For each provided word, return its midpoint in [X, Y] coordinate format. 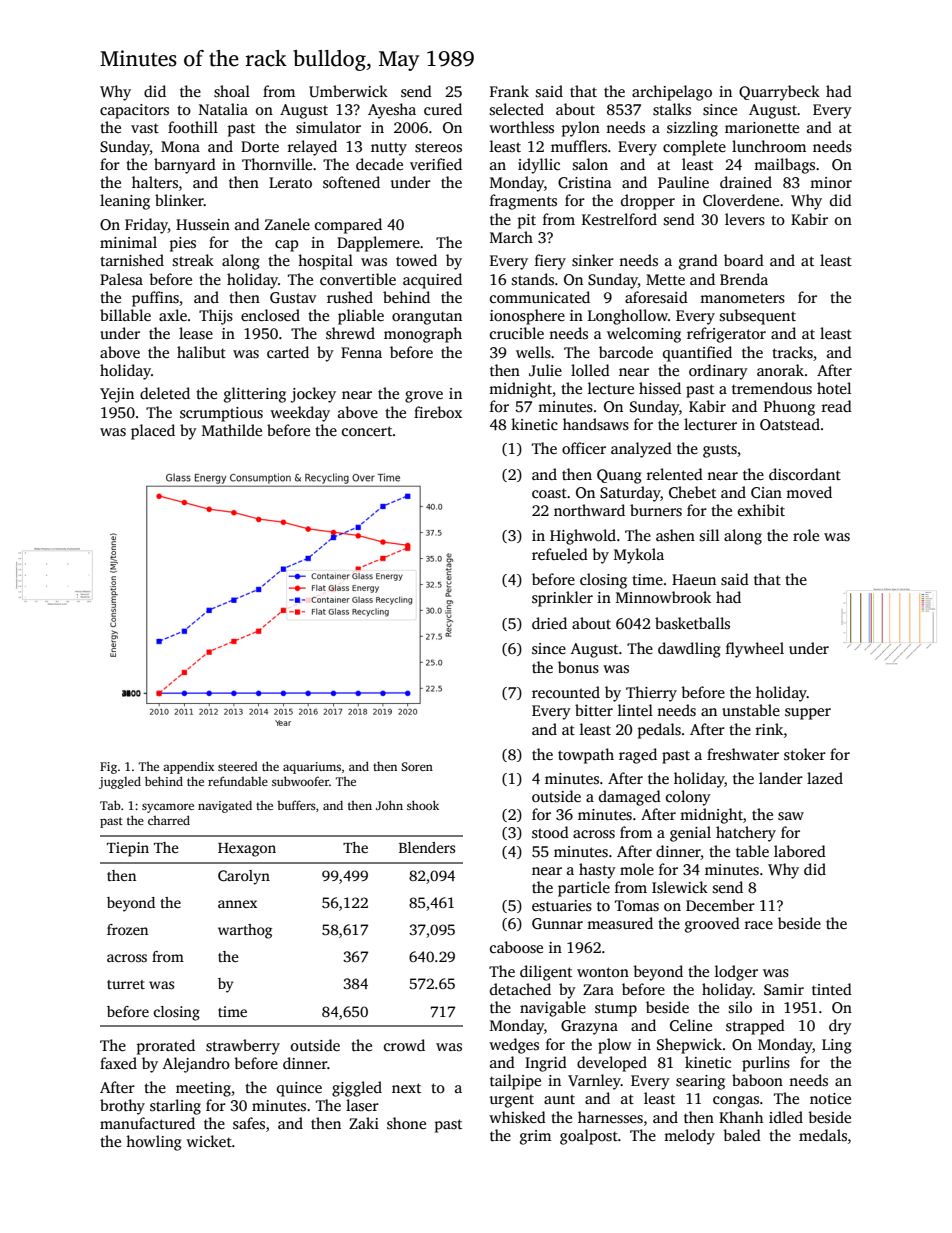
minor [831, 182]
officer [584, 448]
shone [406, 1123]
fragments [523, 202]
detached [520, 989]
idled [786, 1117]
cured [443, 109]
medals [823, 1135]
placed [153, 432]
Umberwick [348, 91]
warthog [245, 931]
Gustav [293, 297]
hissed [660, 388]
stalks [672, 109]
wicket [209, 1141]
